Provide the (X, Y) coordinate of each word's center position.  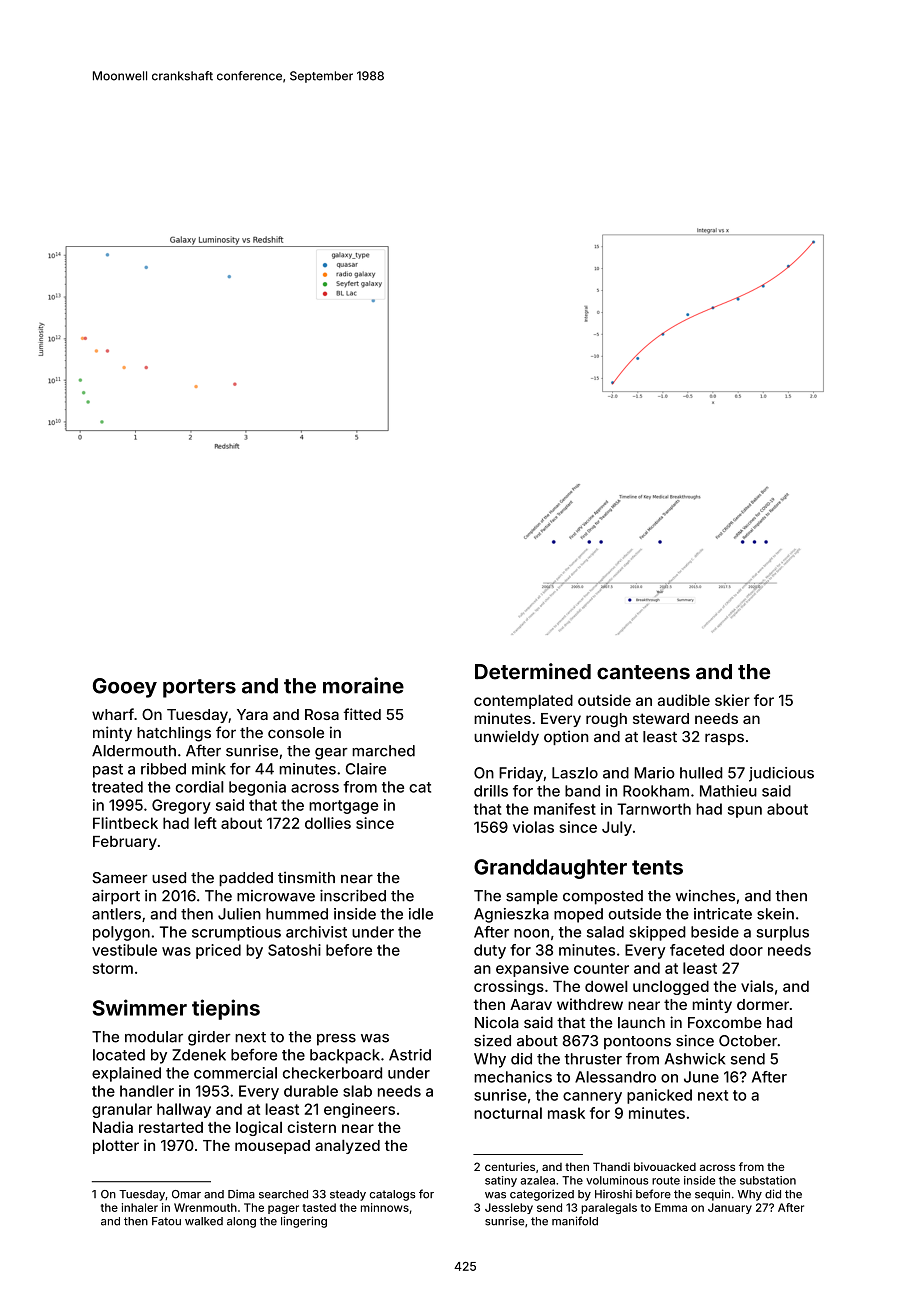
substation (768, 1180)
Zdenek (199, 1055)
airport (116, 897)
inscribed (353, 896)
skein (775, 914)
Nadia (113, 1127)
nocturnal (508, 1113)
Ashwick (695, 1059)
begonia (257, 788)
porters (199, 688)
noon (531, 933)
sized (492, 1040)
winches (705, 896)
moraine (363, 685)
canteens (643, 672)
